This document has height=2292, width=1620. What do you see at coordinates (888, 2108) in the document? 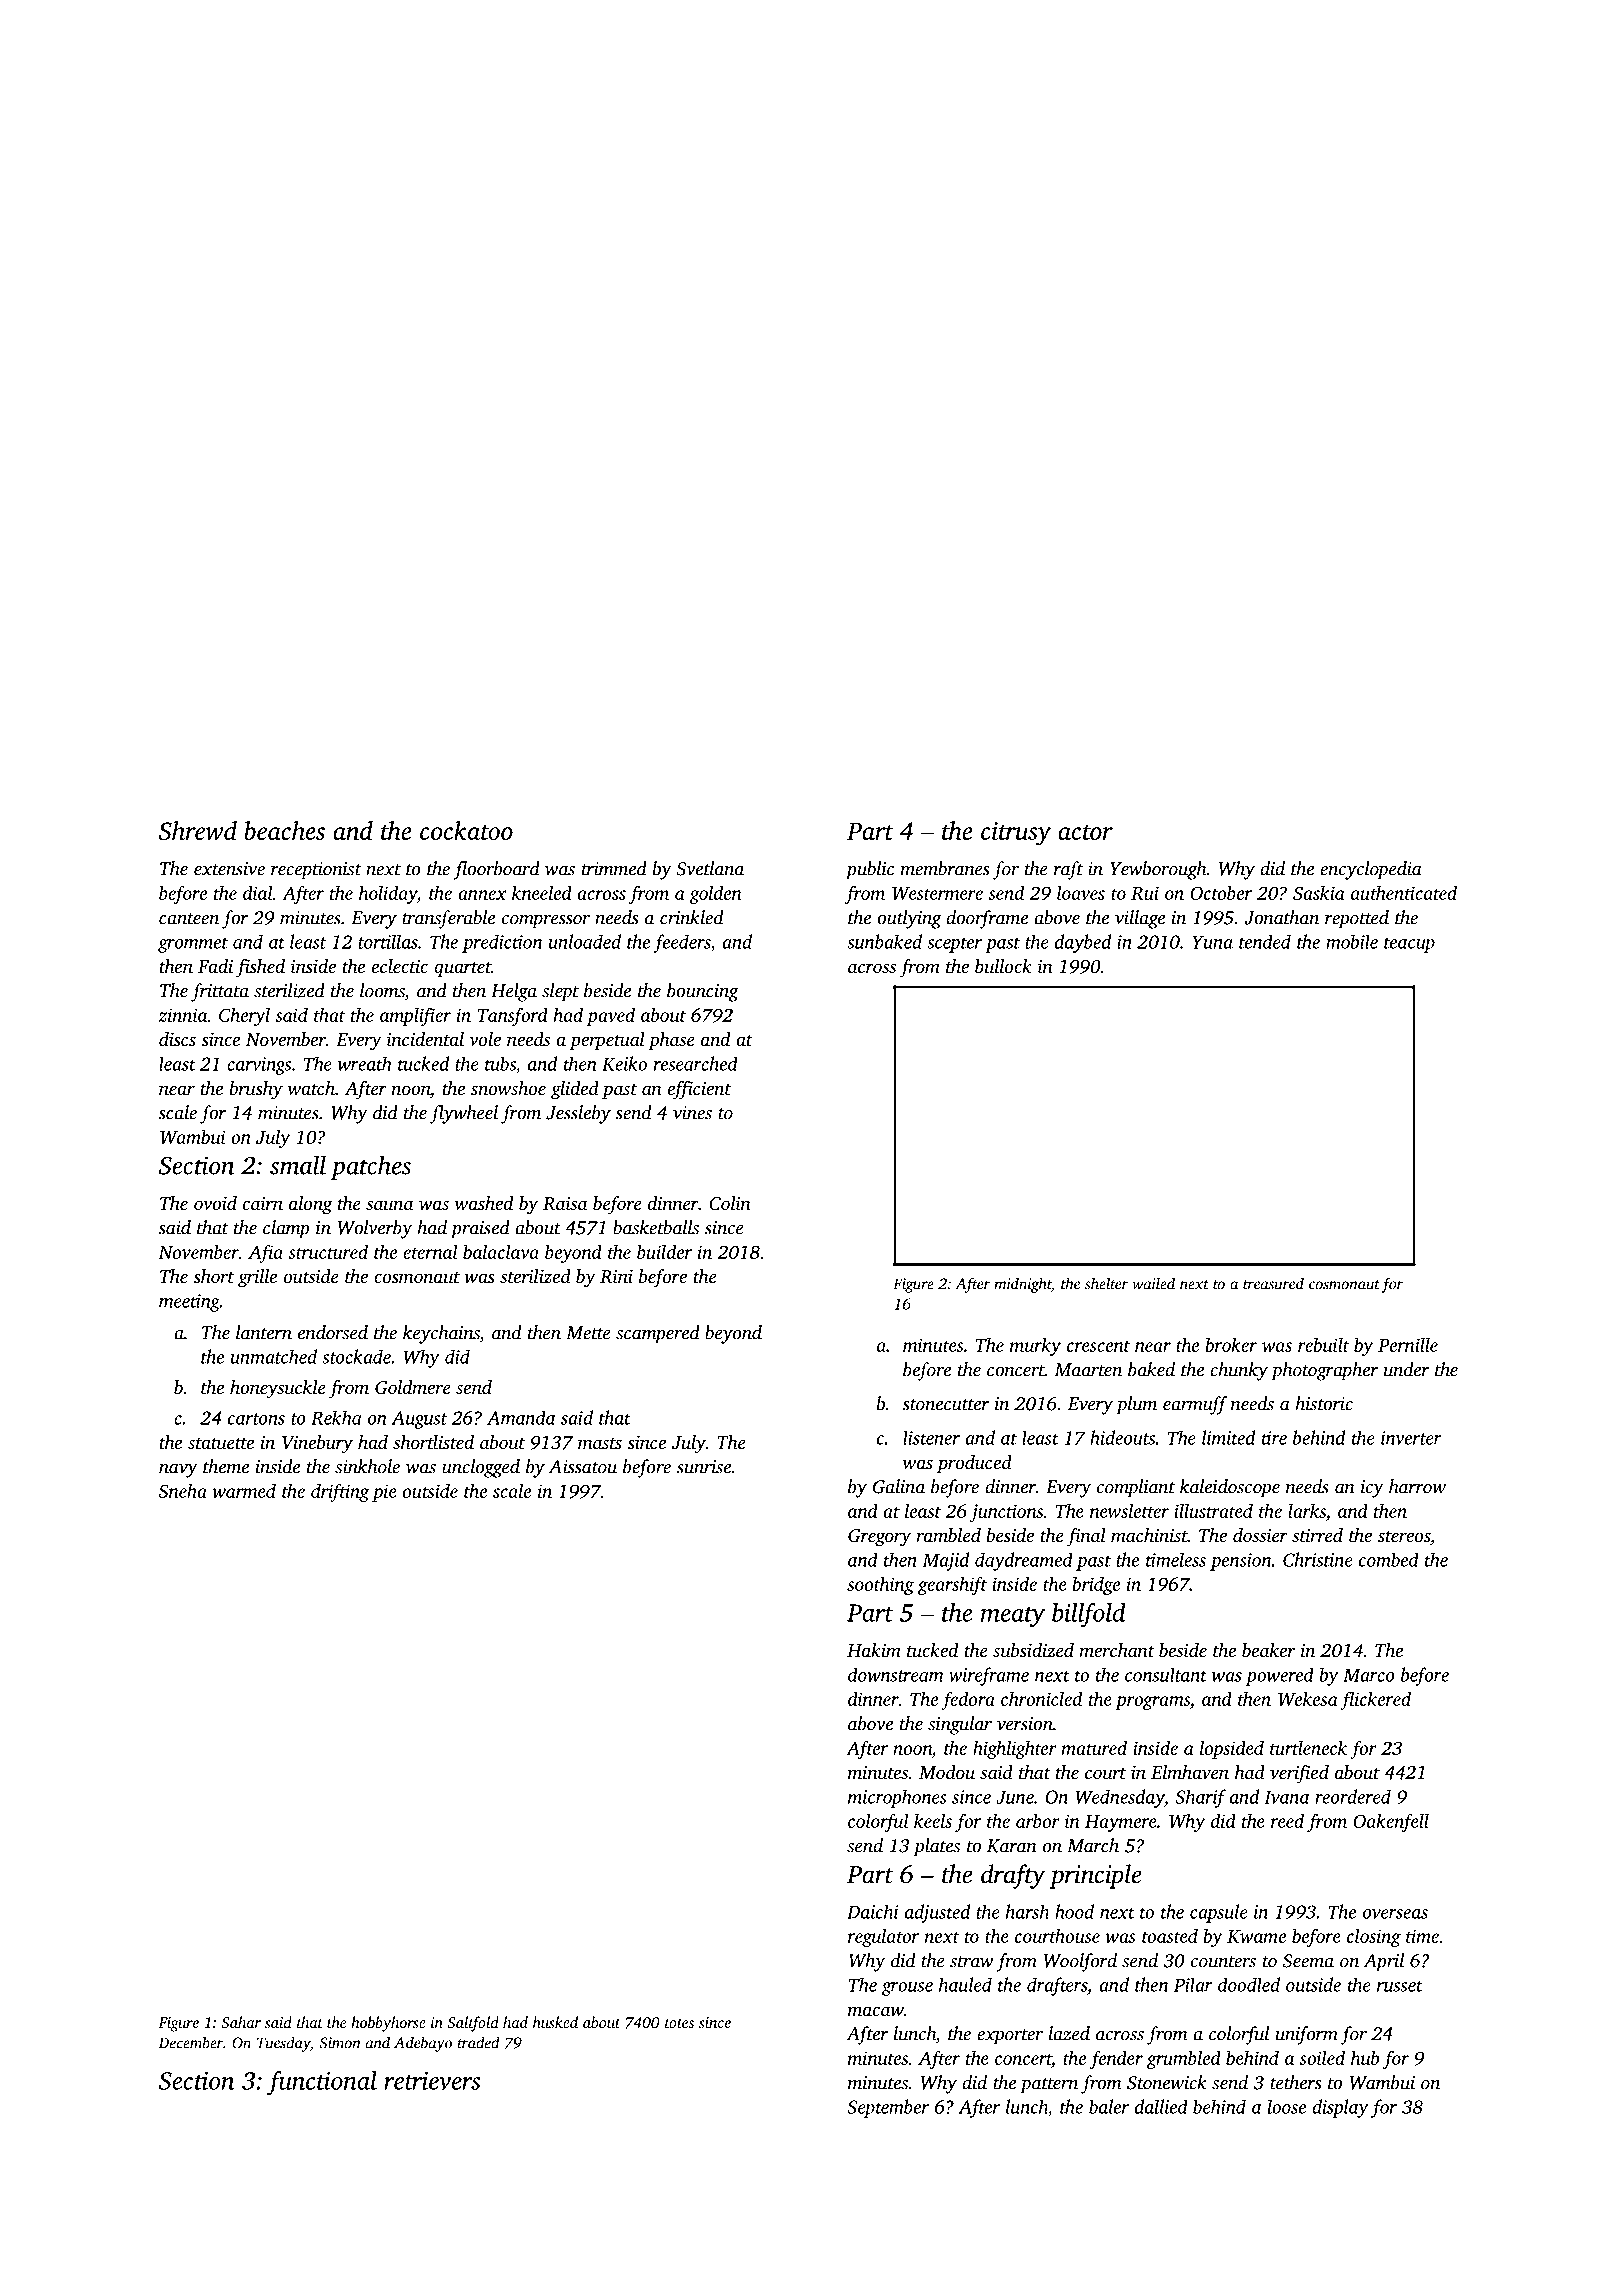
I see `September` at bounding box center [888, 2108].
